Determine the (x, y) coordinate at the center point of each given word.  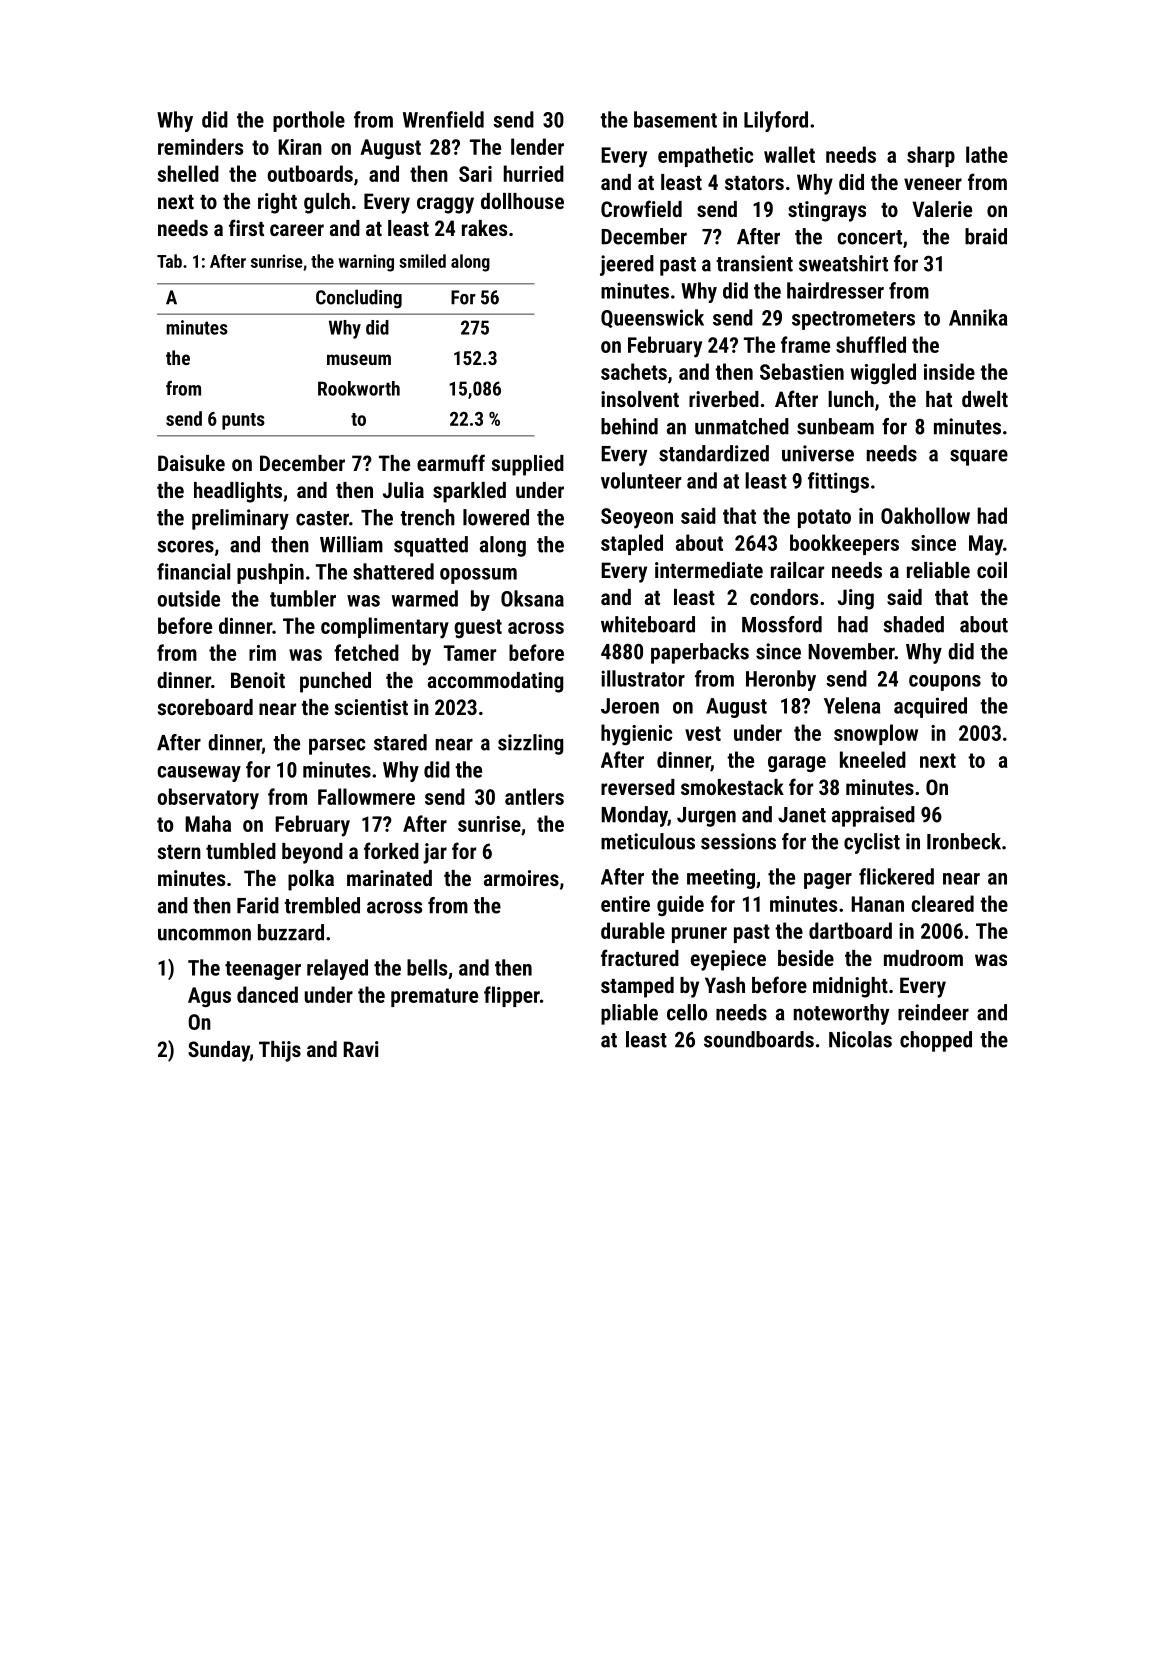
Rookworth (359, 388)
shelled (188, 173)
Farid (258, 905)
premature (434, 997)
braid (986, 236)
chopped (936, 1041)
